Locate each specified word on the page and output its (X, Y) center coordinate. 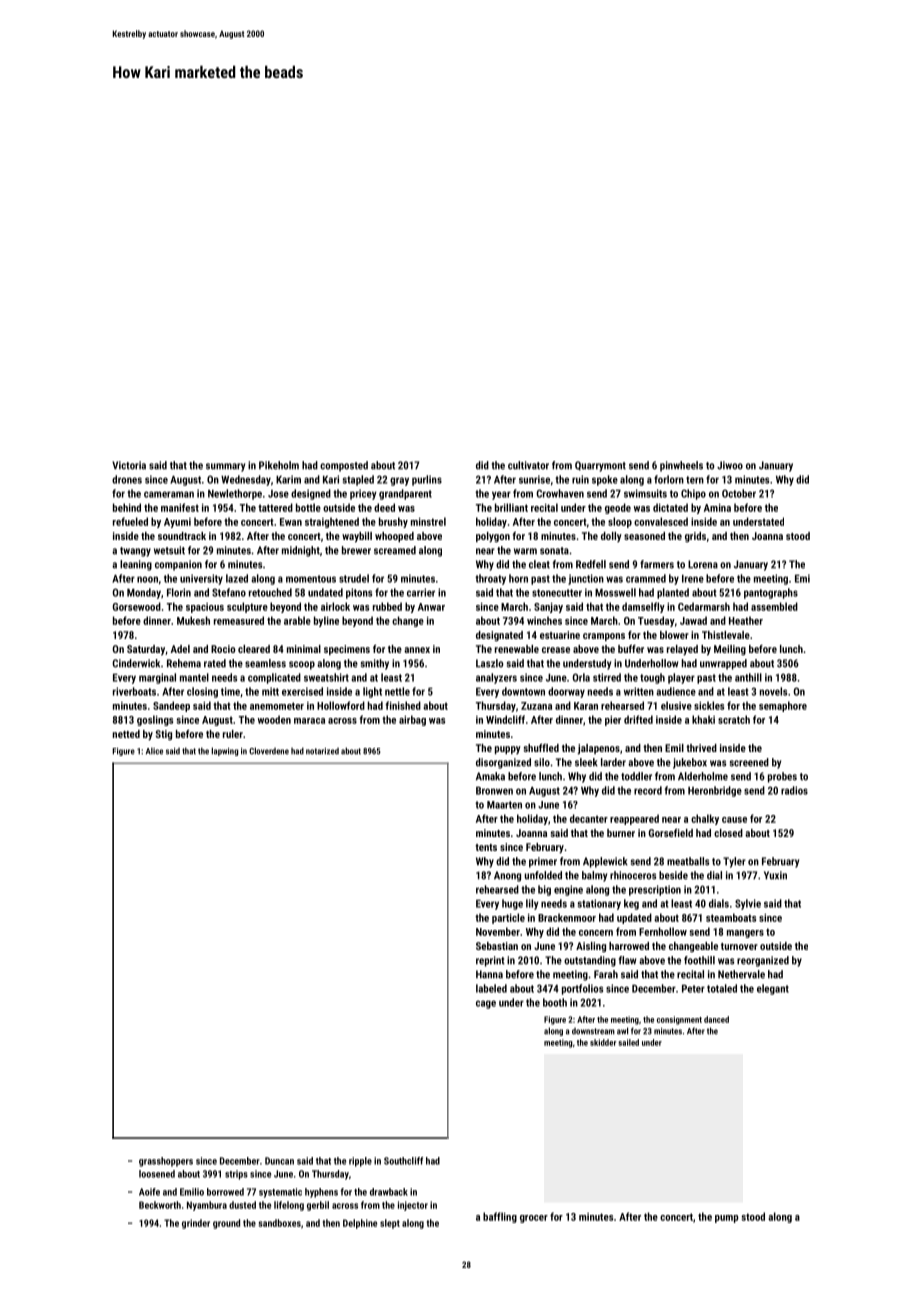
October (739, 493)
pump (727, 1219)
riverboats (134, 691)
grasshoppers (166, 1162)
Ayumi (177, 523)
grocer (534, 1219)
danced (716, 1019)
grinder (196, 1224)
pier (613, 721)
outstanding (590, 961)
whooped (394, 537)
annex (417, 650)
